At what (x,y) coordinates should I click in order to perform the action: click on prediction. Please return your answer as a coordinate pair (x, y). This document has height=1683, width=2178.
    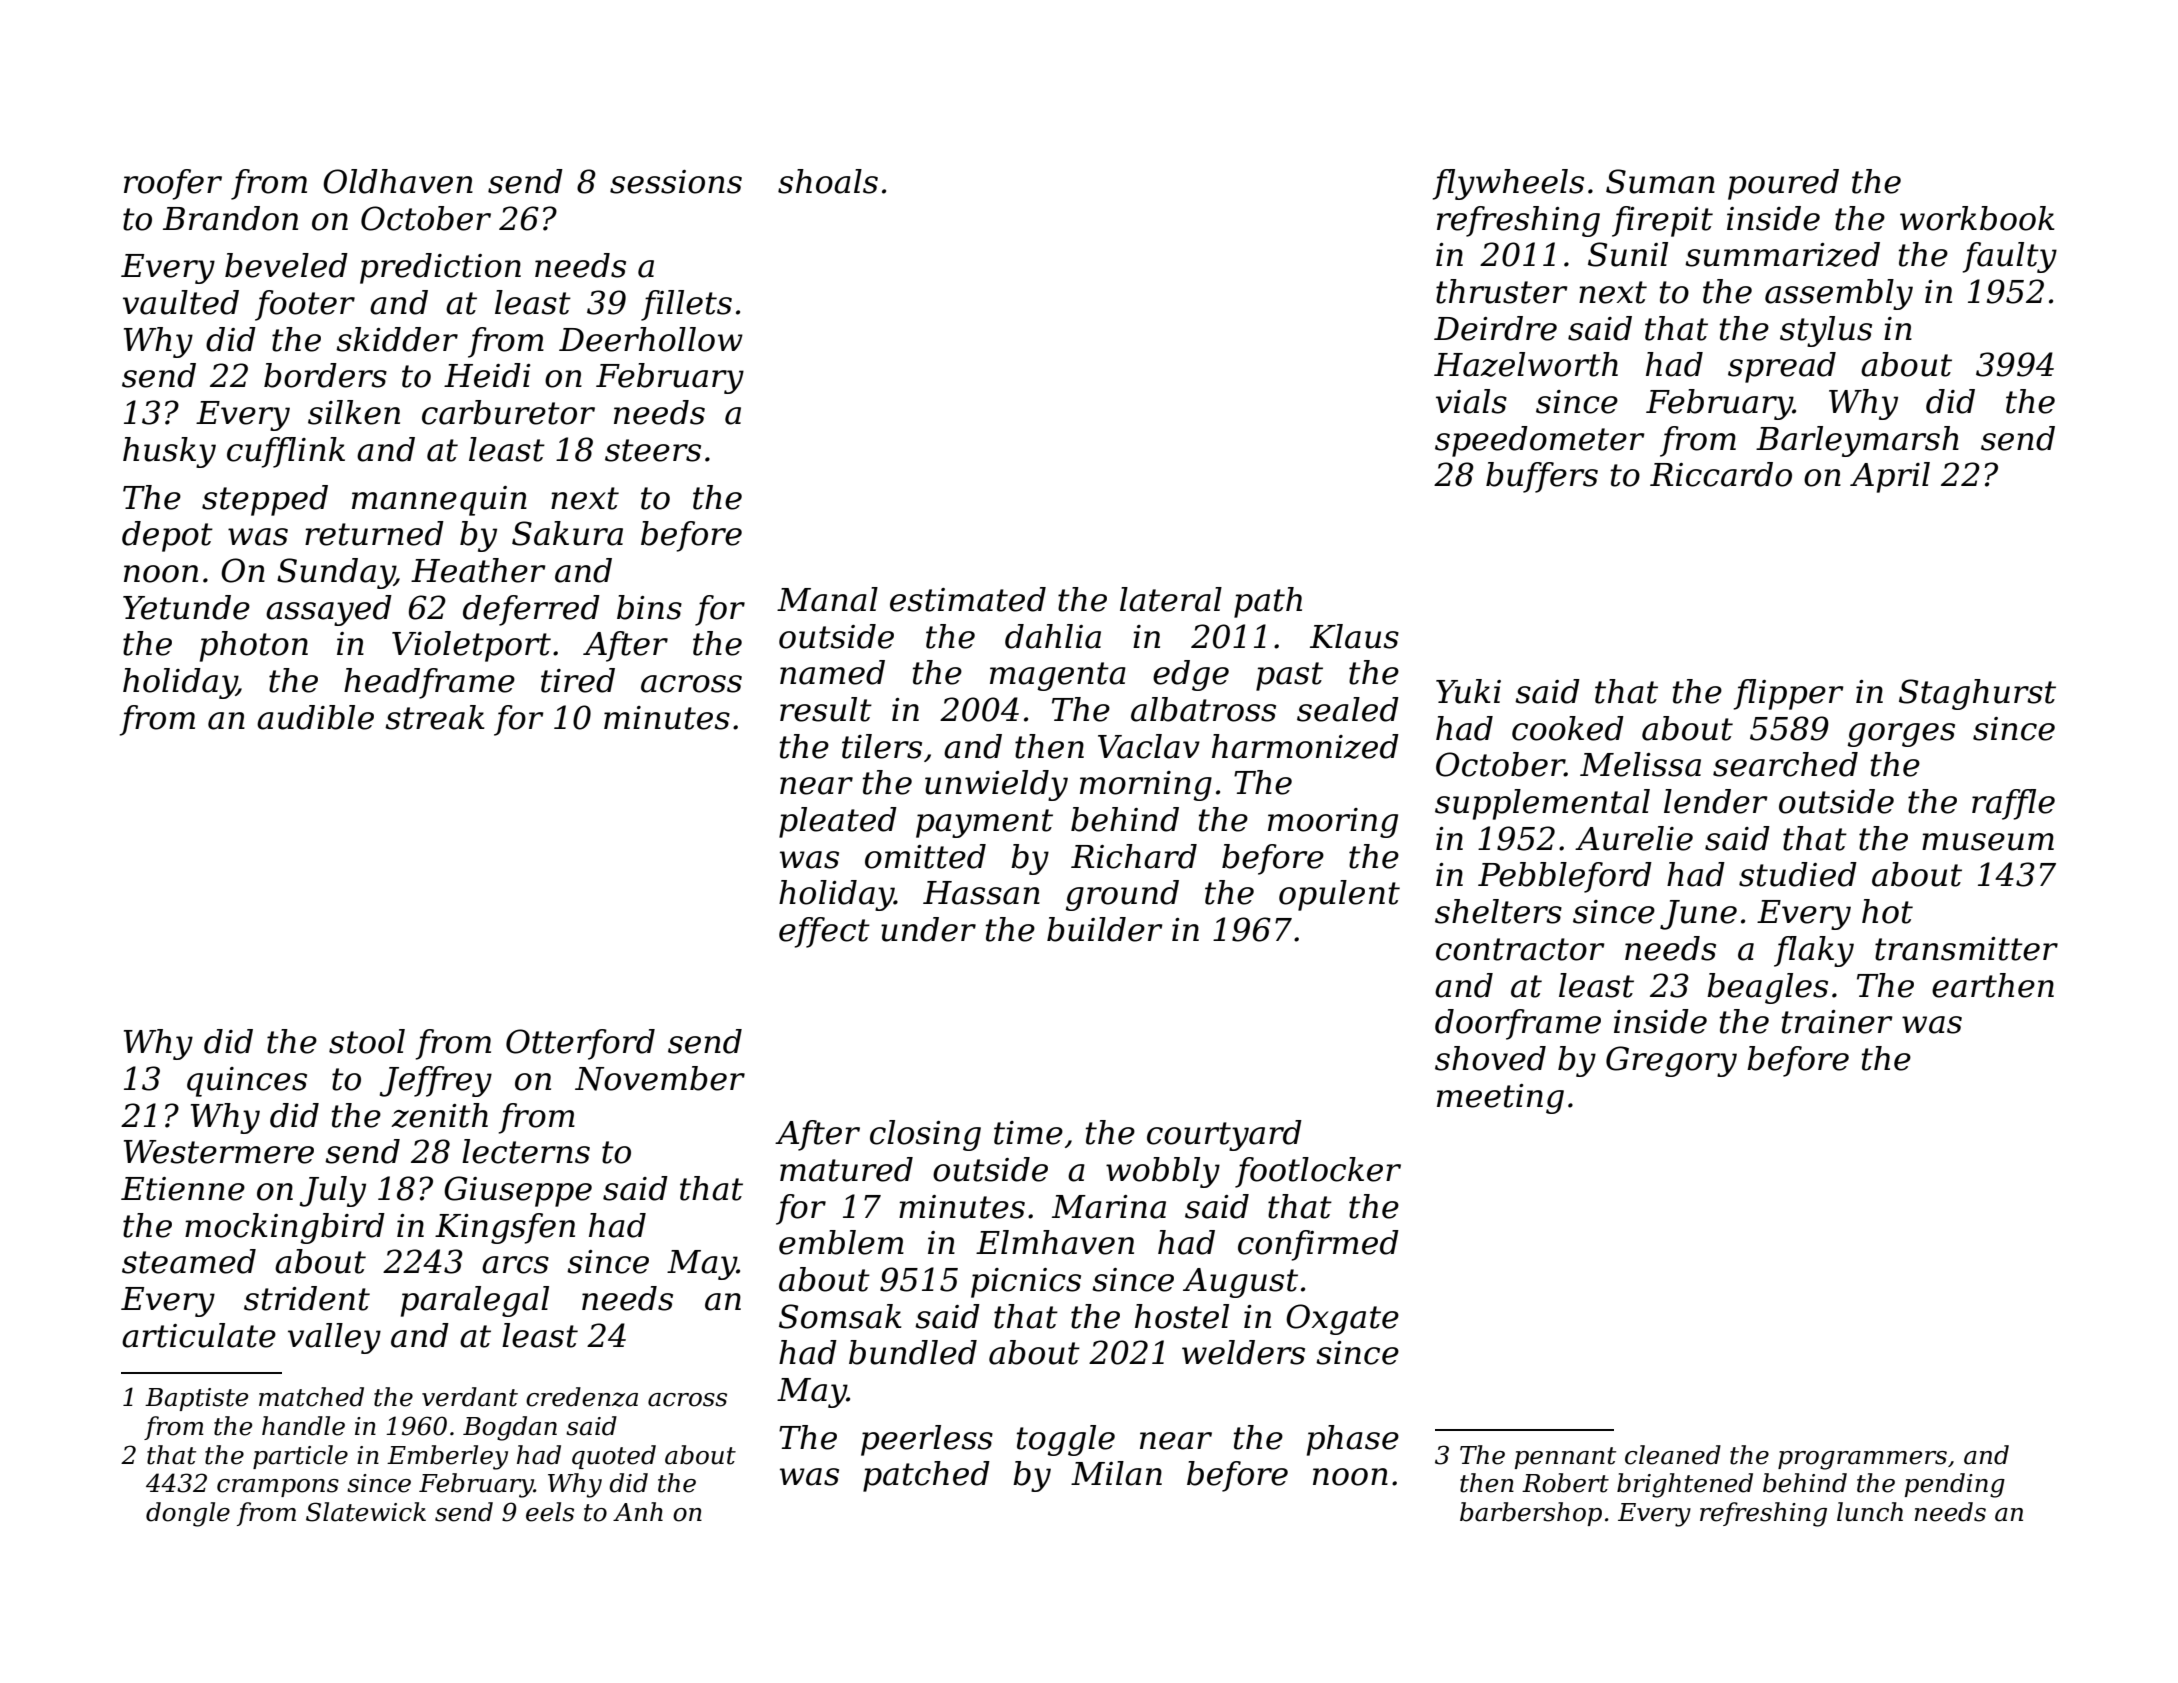
    Looking at the image, I should click on (440, 268).
